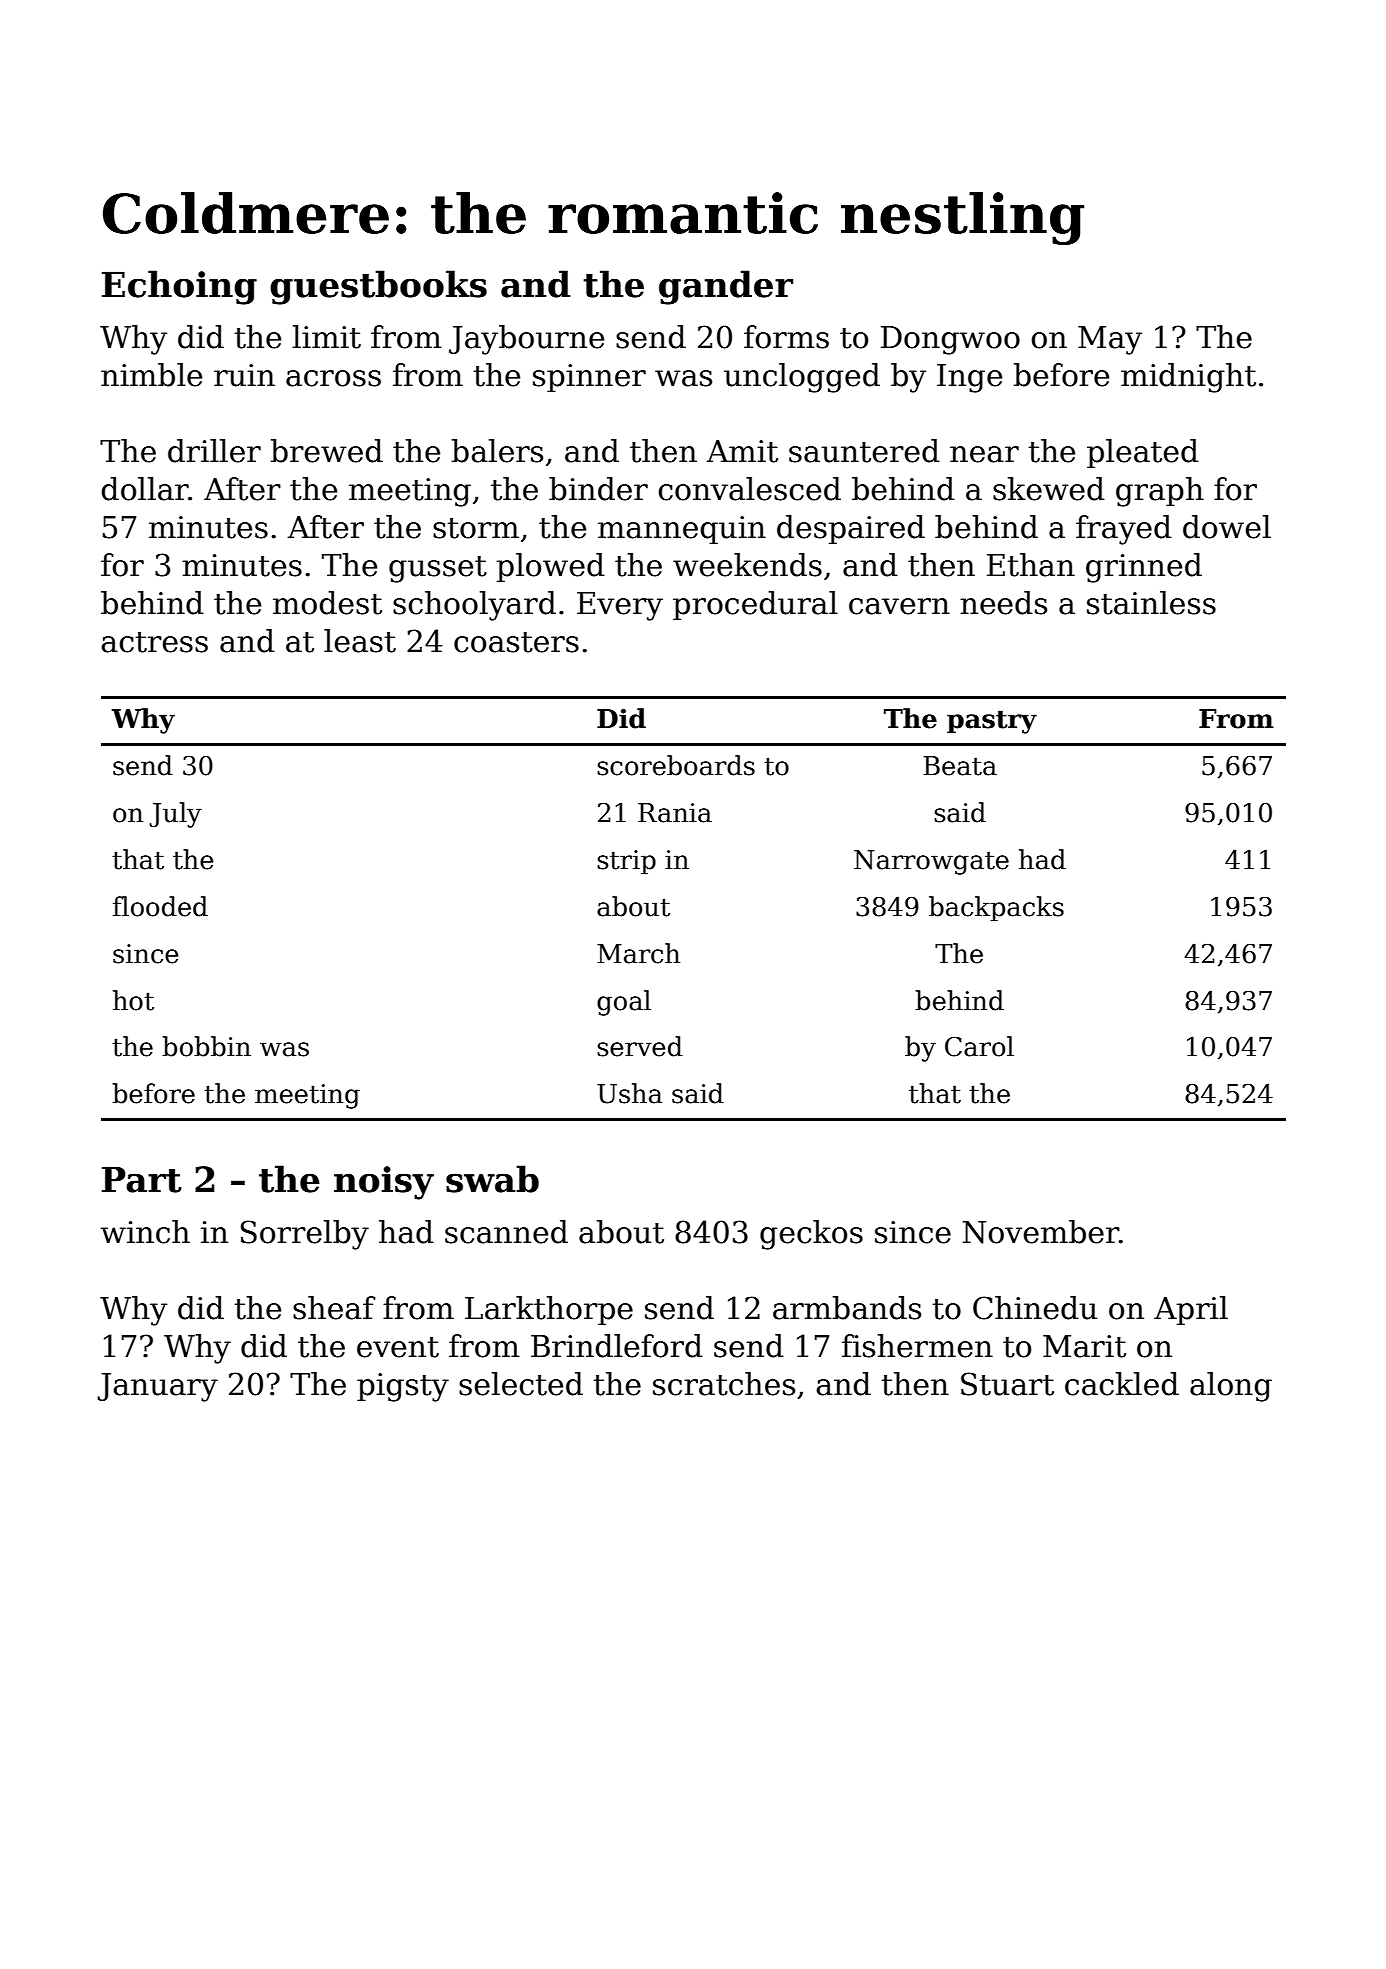 This screenshot has height=1969, width=1386. I want to click on backpacks, so click(996, 909).
